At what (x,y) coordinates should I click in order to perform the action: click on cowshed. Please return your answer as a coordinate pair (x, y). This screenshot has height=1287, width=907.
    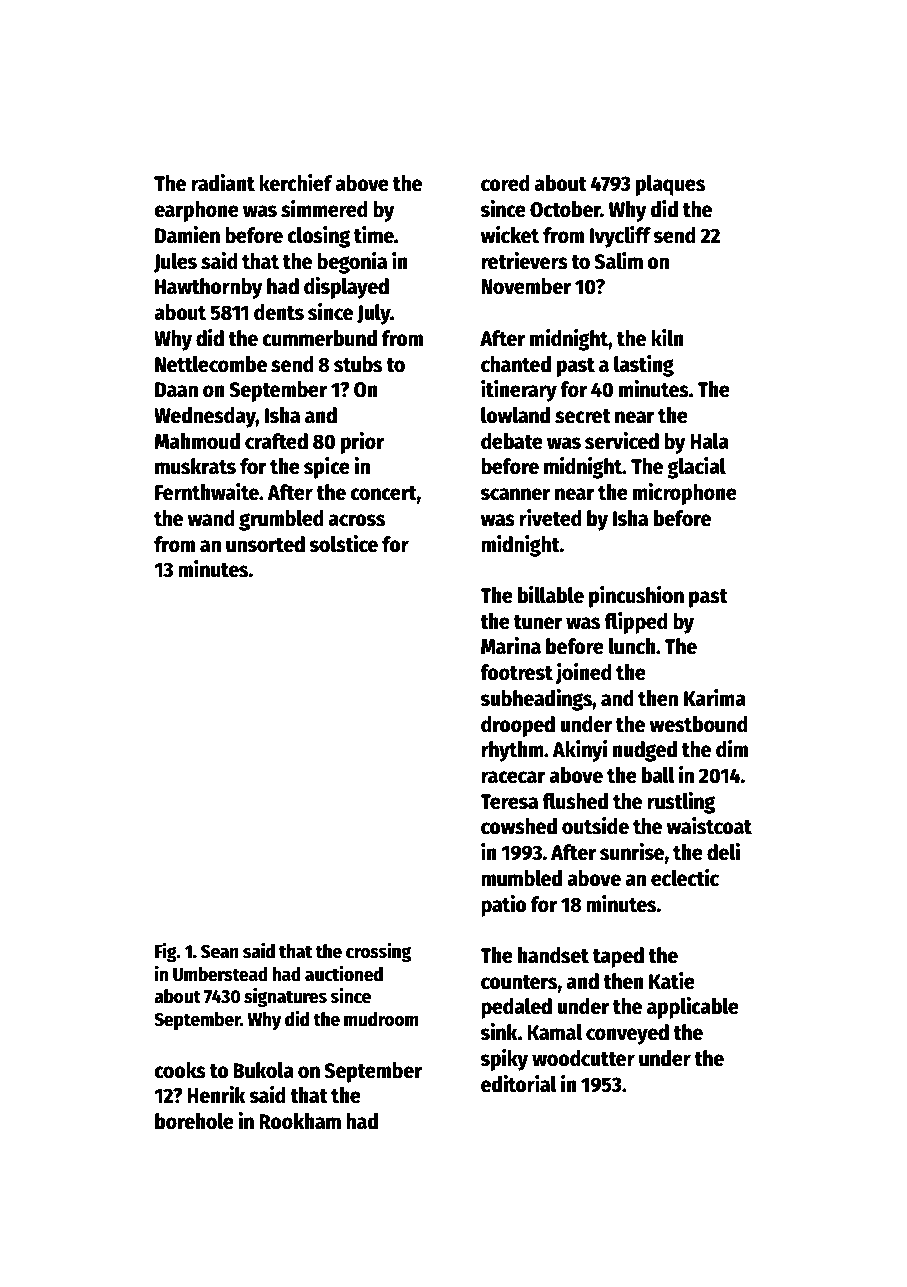
    Looking at the image, I should click on (519, 826).
